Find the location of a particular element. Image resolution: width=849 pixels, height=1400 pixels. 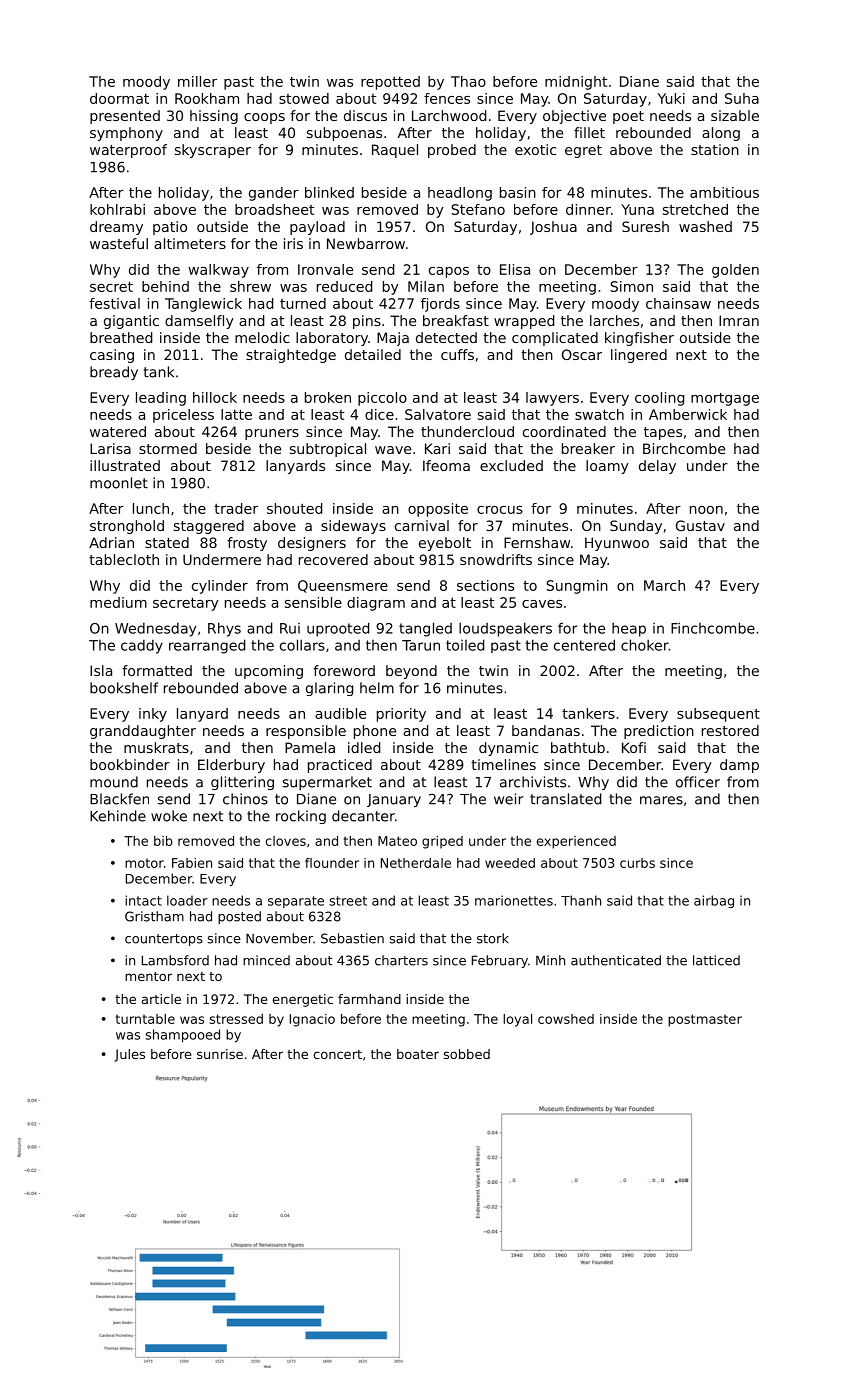

noon is located at coordinates (706, 510).
